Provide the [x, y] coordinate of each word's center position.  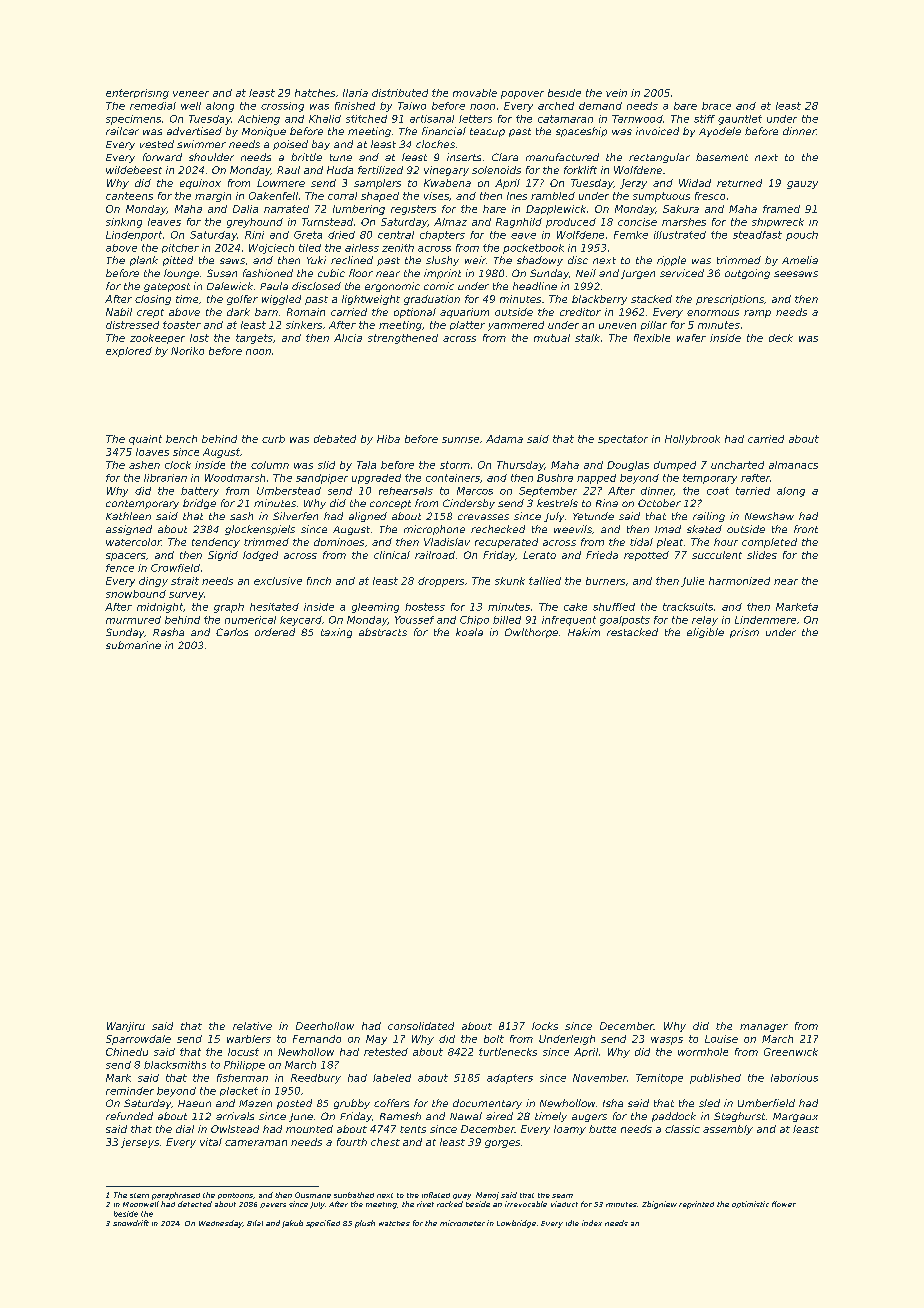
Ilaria [355, 93]
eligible [705, 633]
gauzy [802, 185]
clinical [392, 555]
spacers [126, 557]
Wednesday [221, 1224]
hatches [315, 93]
